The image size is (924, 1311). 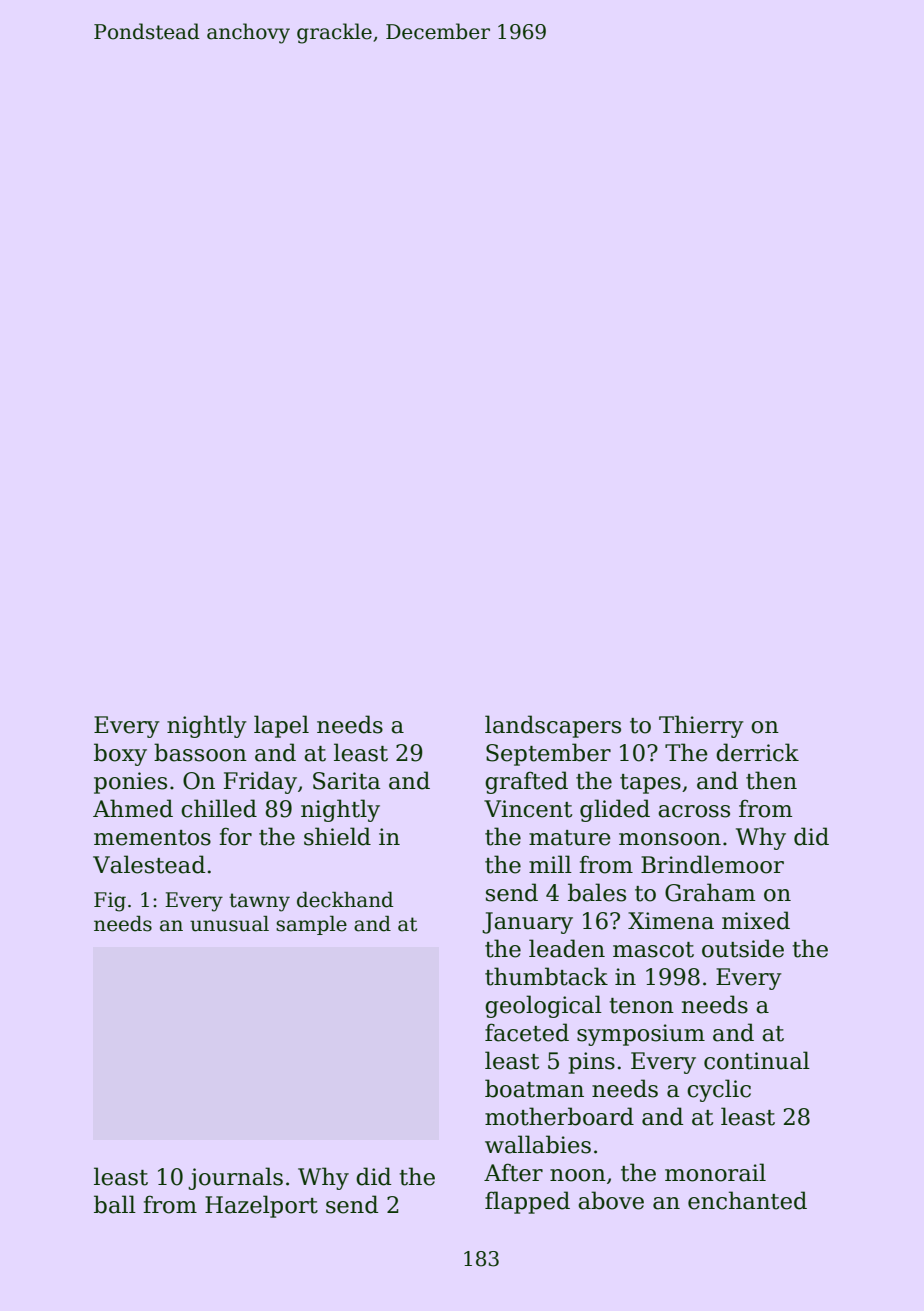 What do you see at coordinates (337, 836) in the screenshot?
I see `shield` at bounding box center [337, 836].
